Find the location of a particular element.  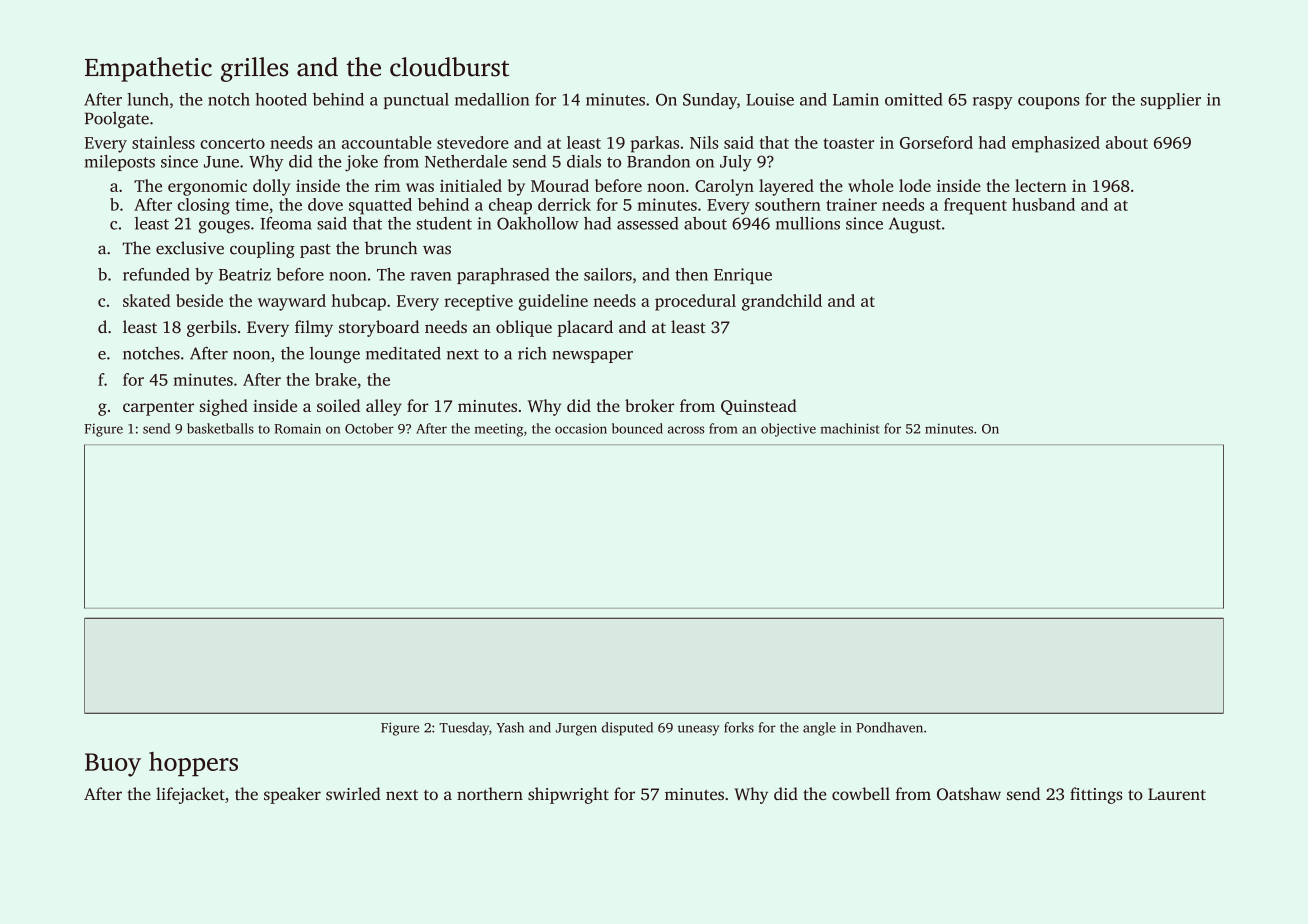

newspaper is located at coordinates (593, 357).
